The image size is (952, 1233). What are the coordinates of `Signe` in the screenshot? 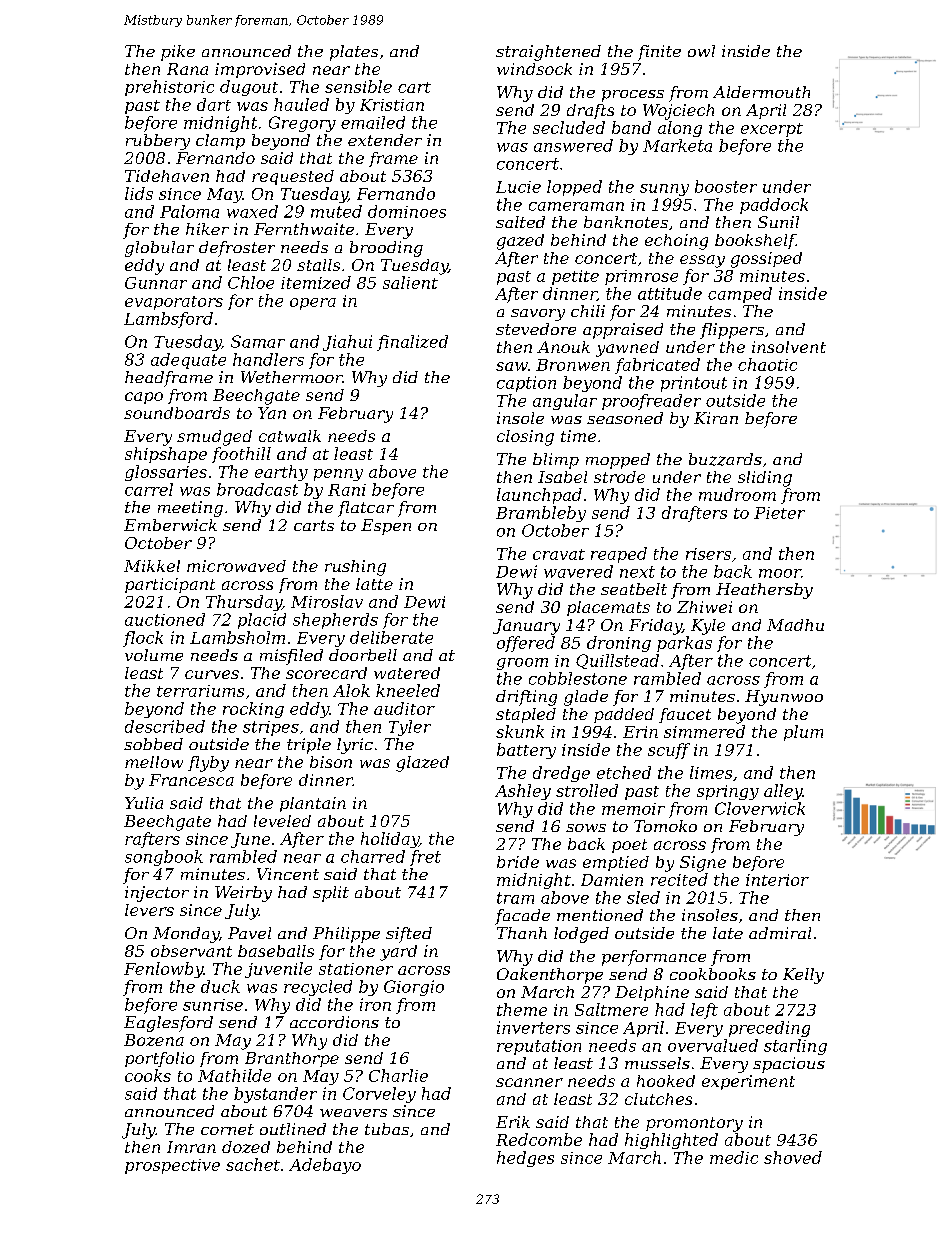 It's located at (703, 864).
